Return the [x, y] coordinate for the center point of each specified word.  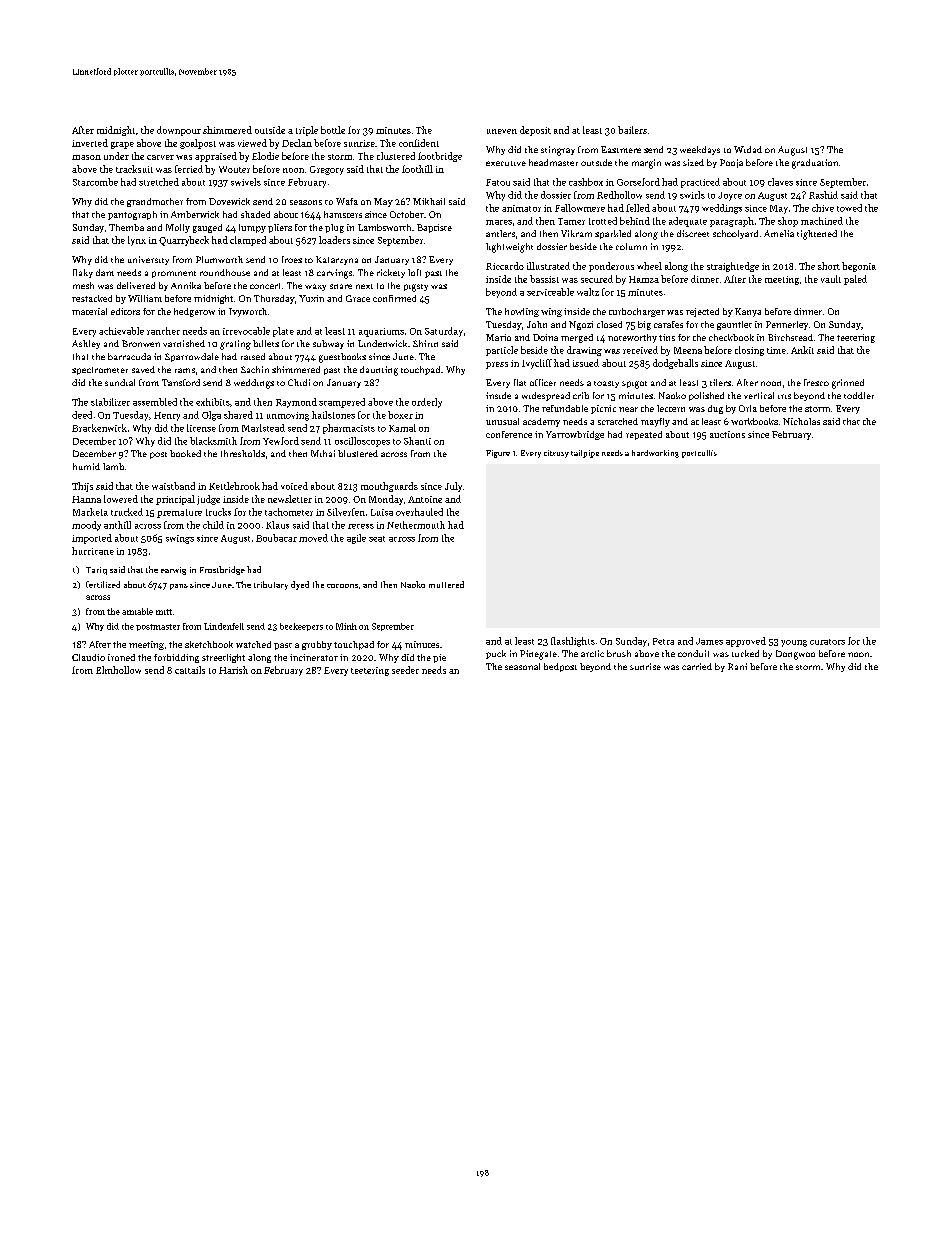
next [364, 286]
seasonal [522, 666]
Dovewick [229, 201]
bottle [333, 130]
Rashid [823, 195]
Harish [233, 670]
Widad [748, 149]
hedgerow [194, 312]
